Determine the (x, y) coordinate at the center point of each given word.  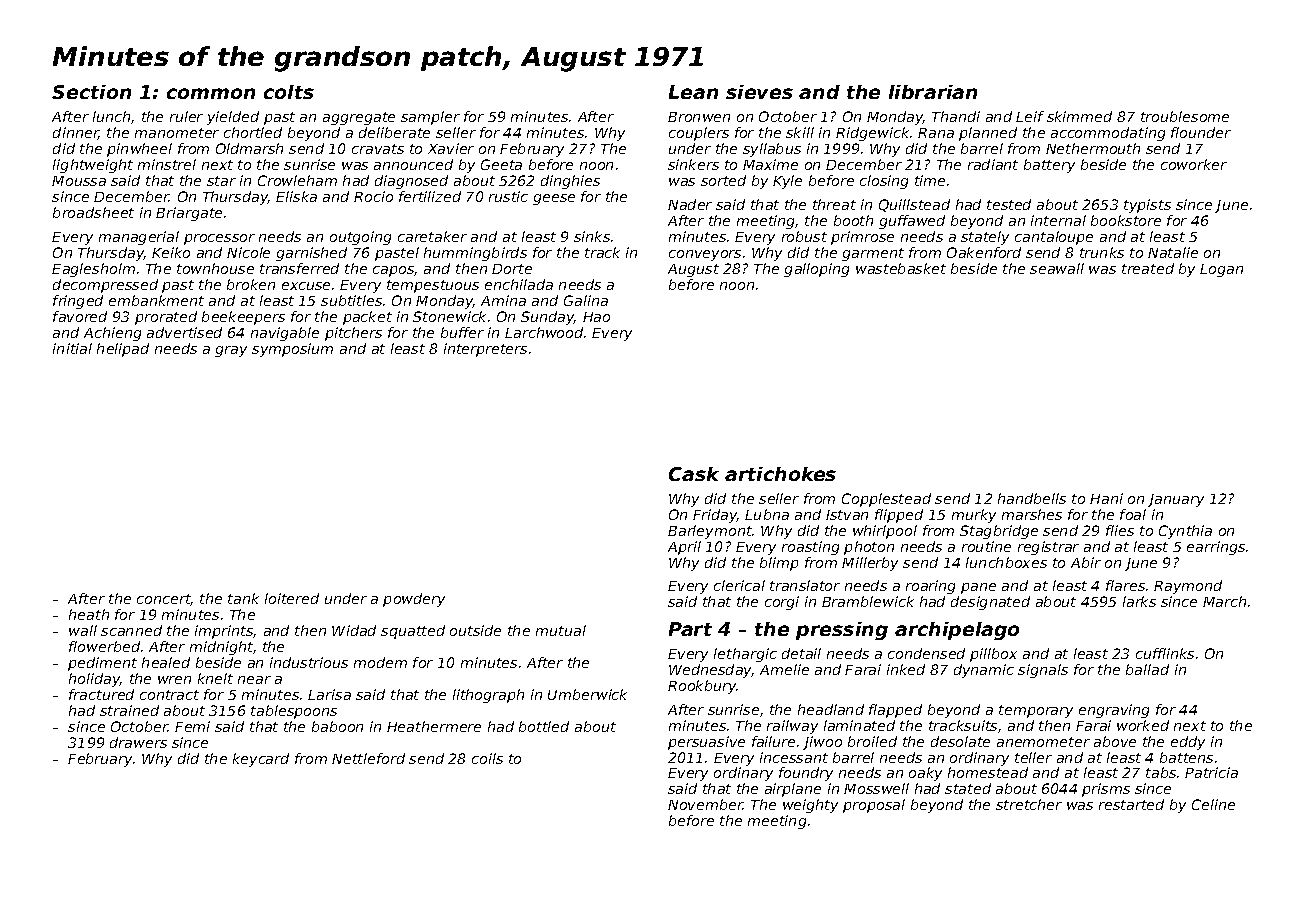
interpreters (485, 350)
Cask (694, 474)
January (1176, 500)
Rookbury (702, 687)
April (684, 548)
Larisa (329, 694)
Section (91, 92)
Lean (693, 92)
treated (1148, 268)
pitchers (353, 334)
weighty (810, 806)
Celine (1213, 804)
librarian (933, 92)
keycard (261, 760)
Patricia (1211, 772)
